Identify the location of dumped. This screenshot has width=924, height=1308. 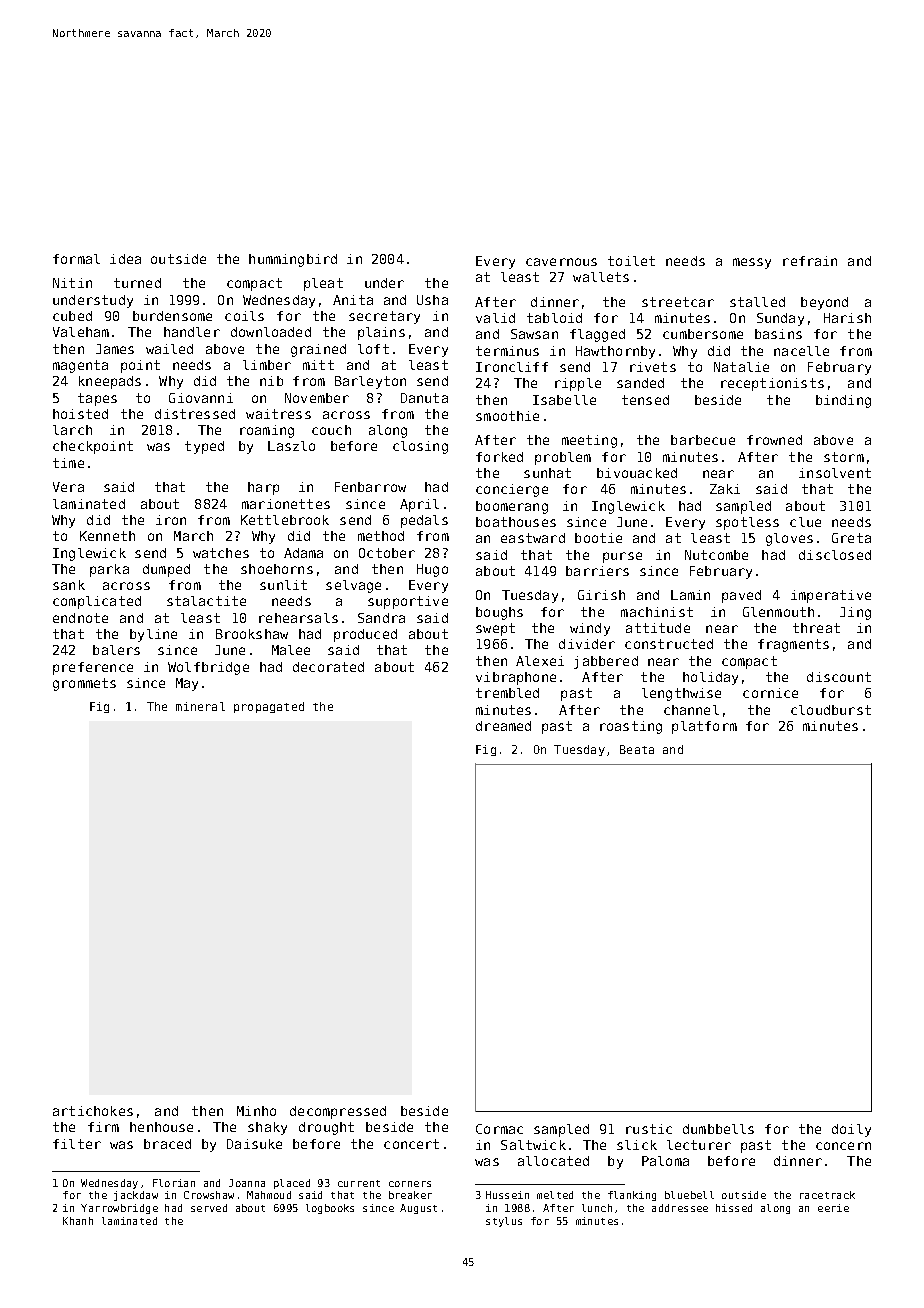
(166, 570).
